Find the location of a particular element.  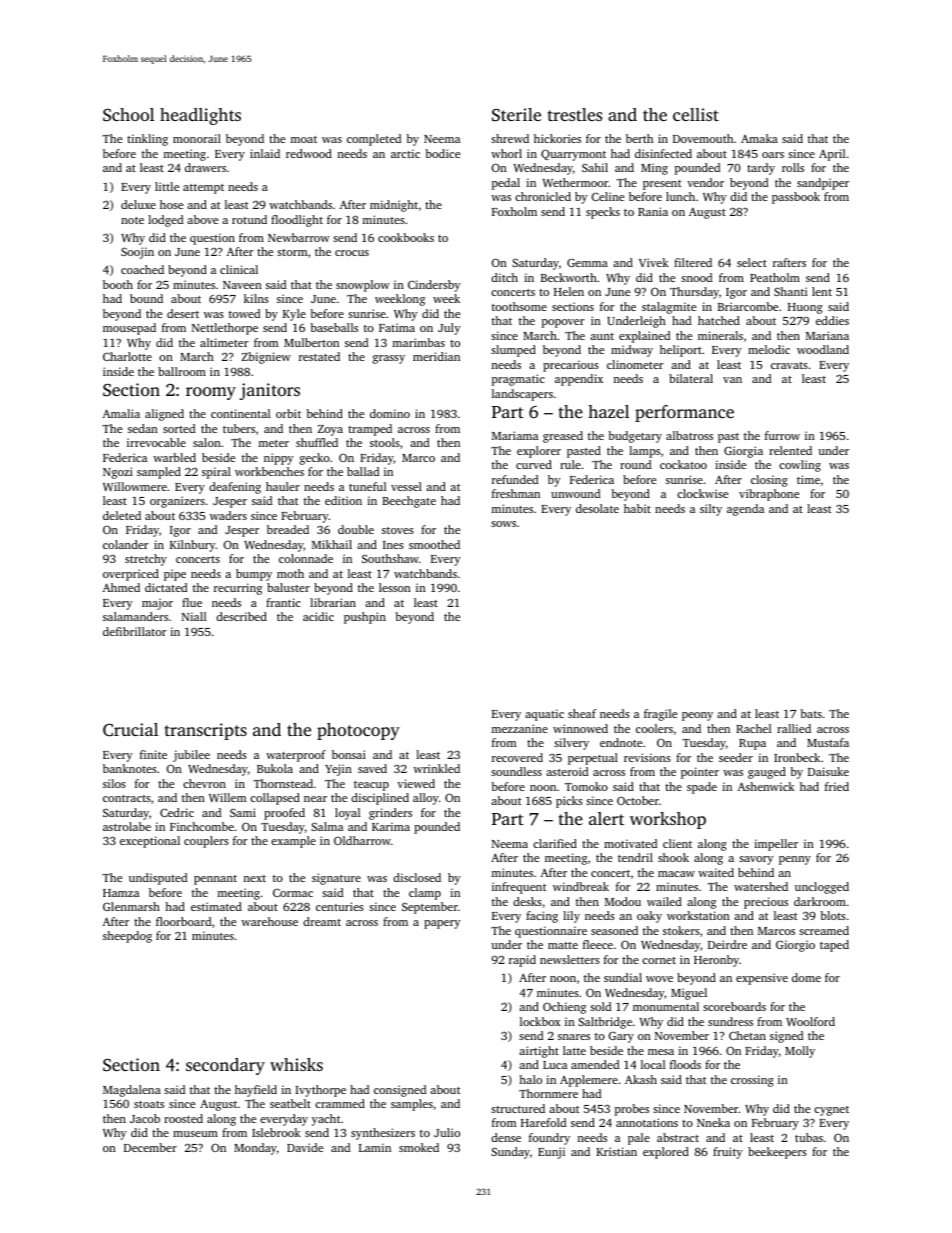

ballroom is located at coordinates (182, 371).
